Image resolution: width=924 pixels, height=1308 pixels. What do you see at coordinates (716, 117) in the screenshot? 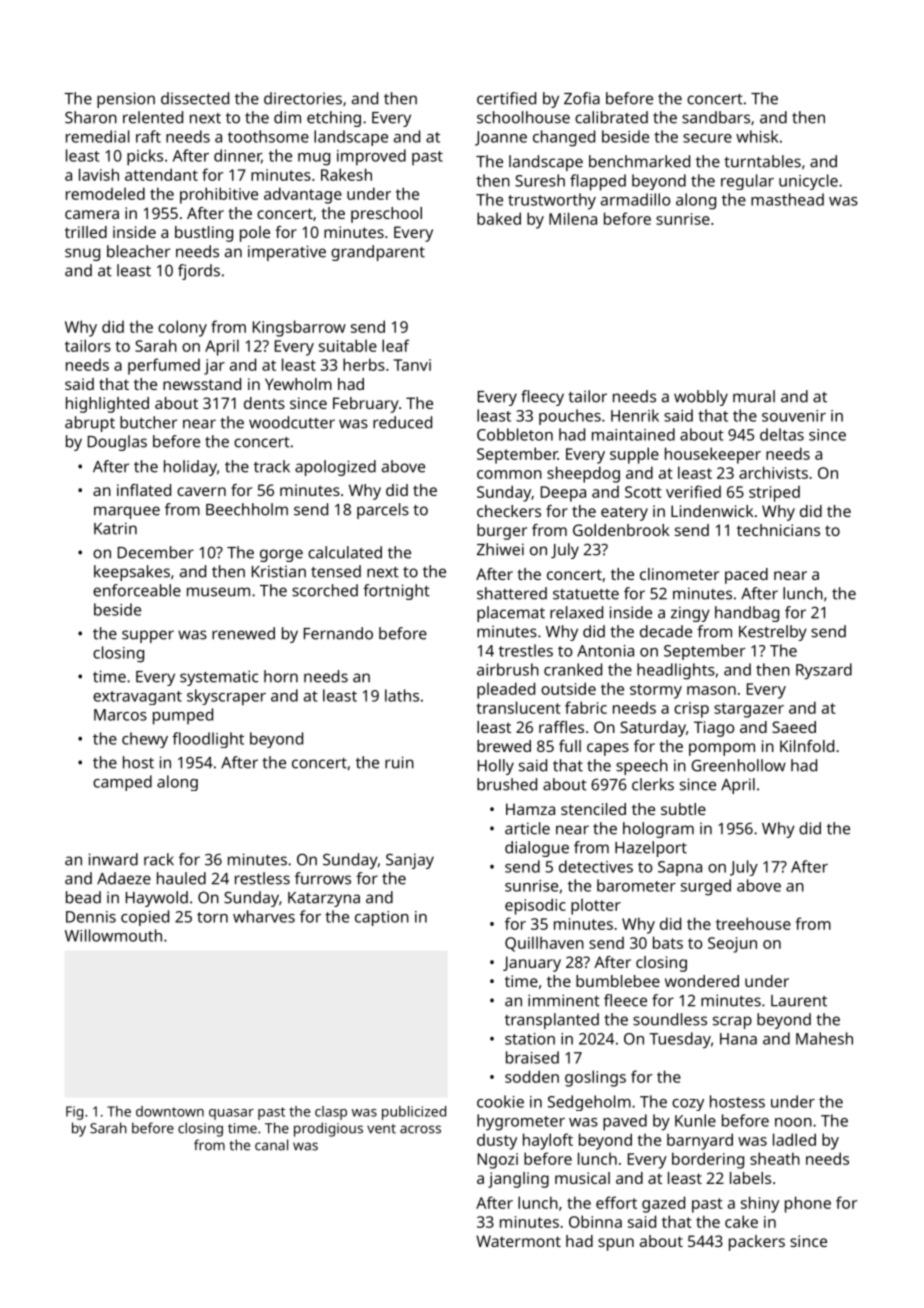
I see `sandbars` at bounding box center [716, 117].
